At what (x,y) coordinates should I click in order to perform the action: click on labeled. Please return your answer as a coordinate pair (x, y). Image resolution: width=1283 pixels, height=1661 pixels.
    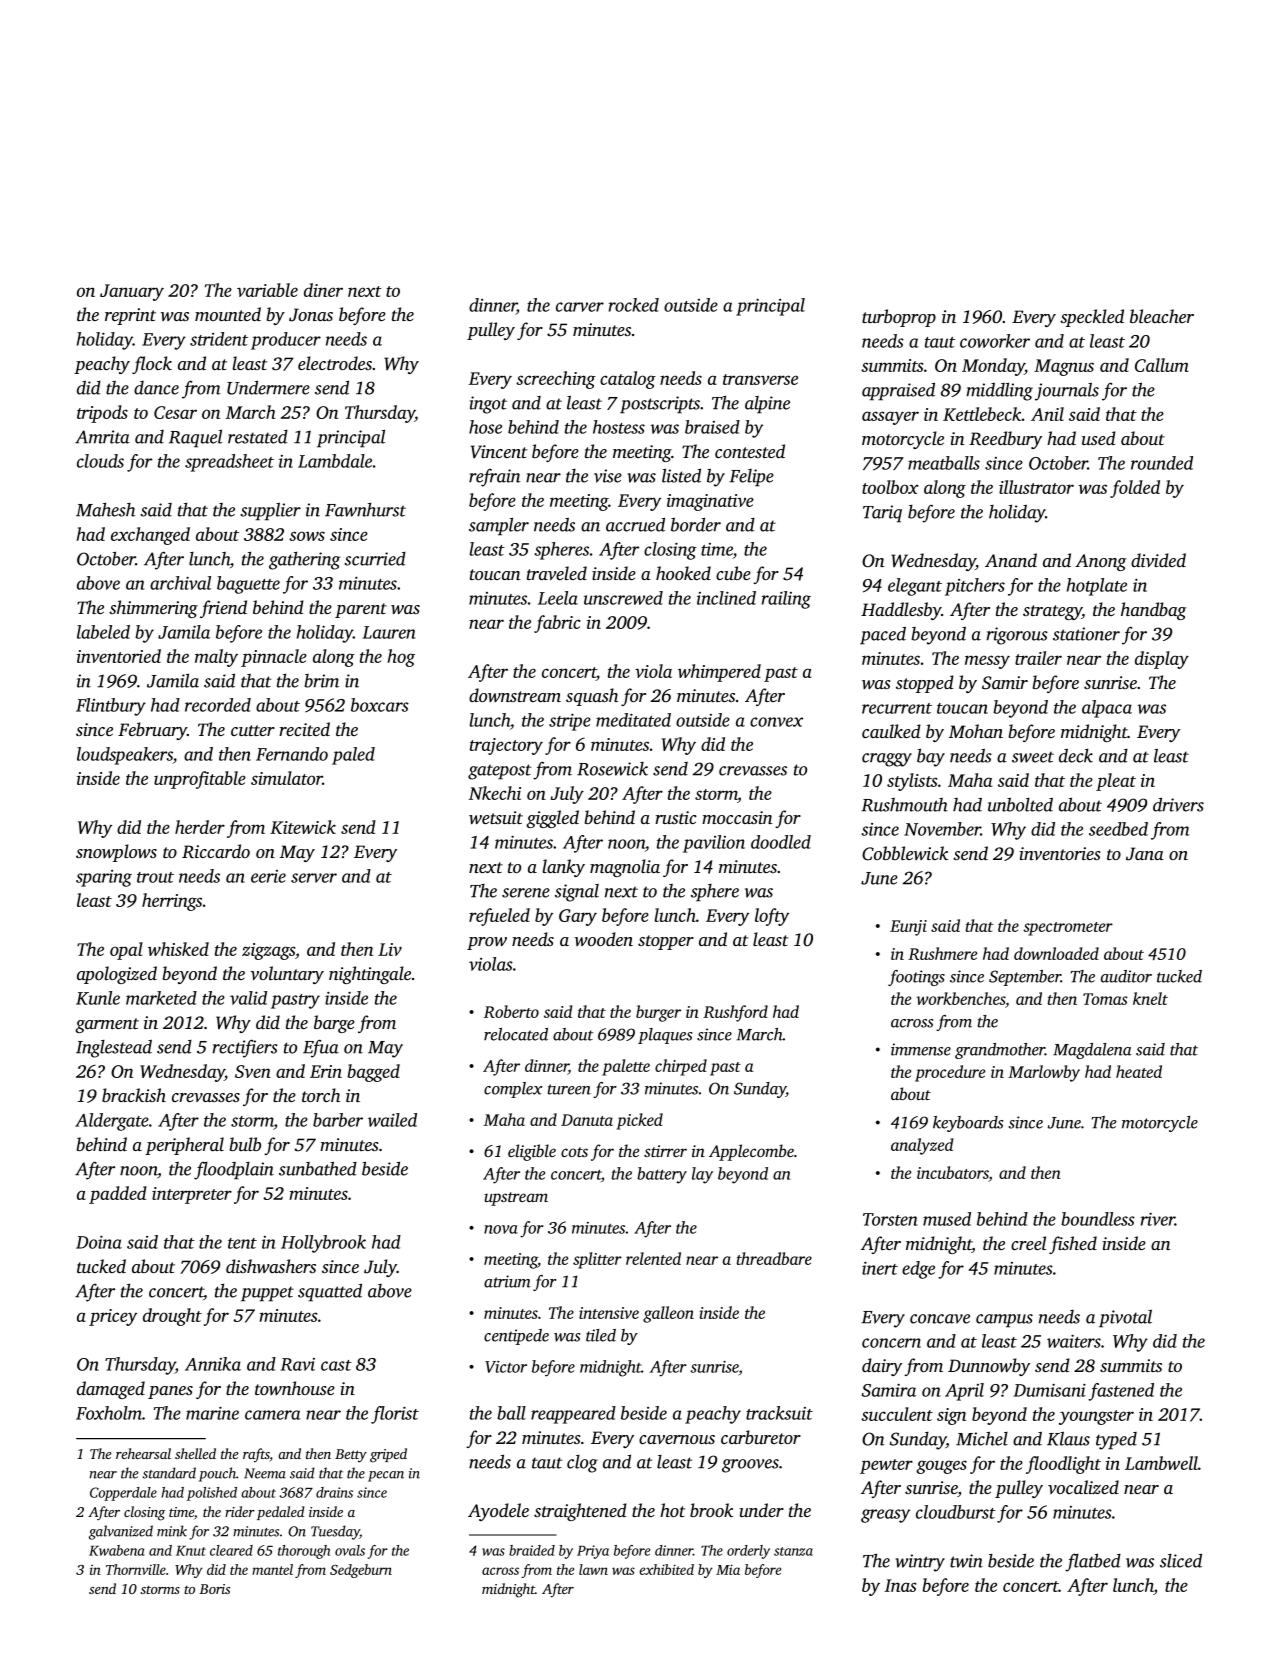
    Looking at the image, I should click on (103, 632).
